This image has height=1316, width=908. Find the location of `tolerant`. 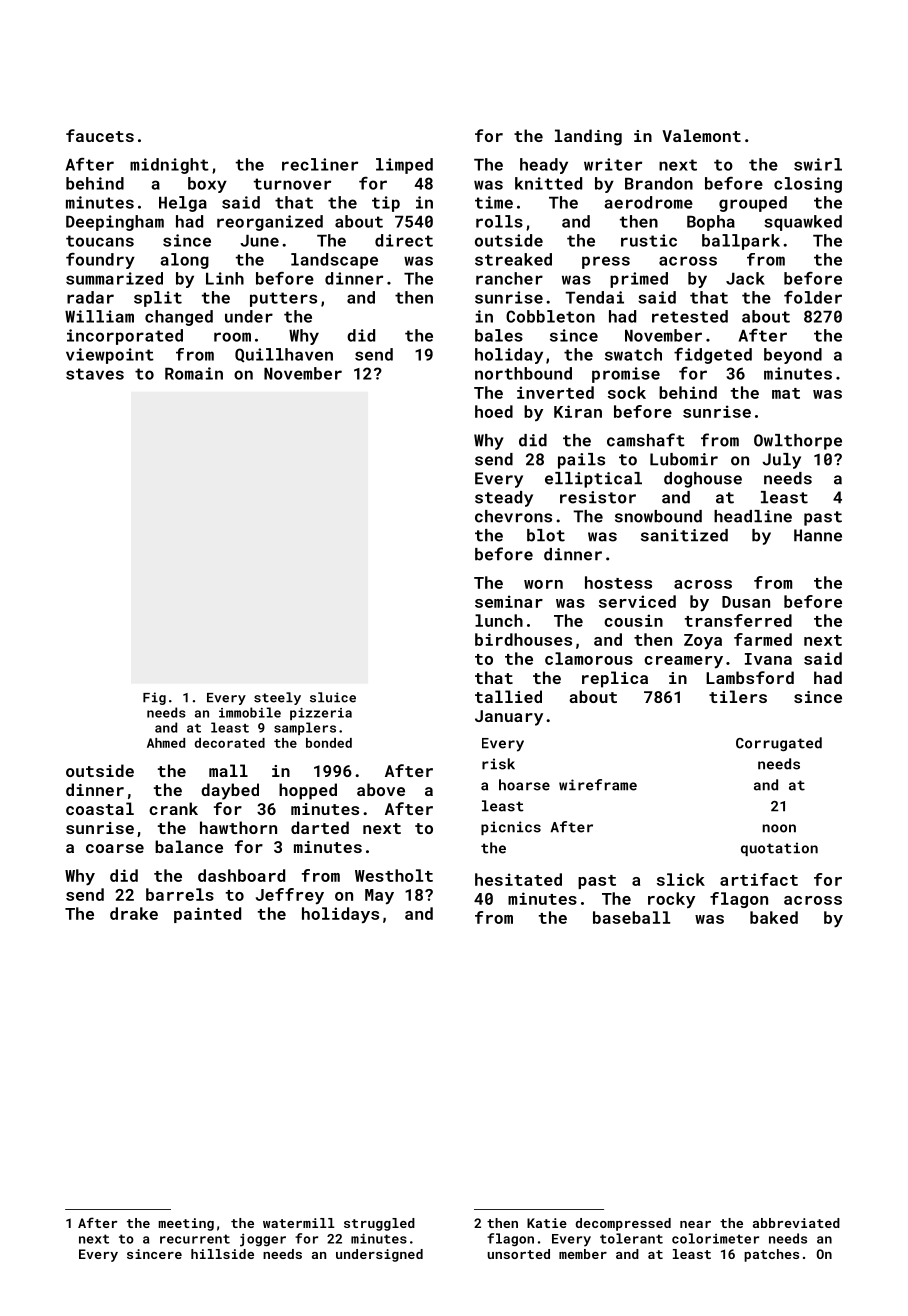

tolerant is located at coordinates (631, 1238).
